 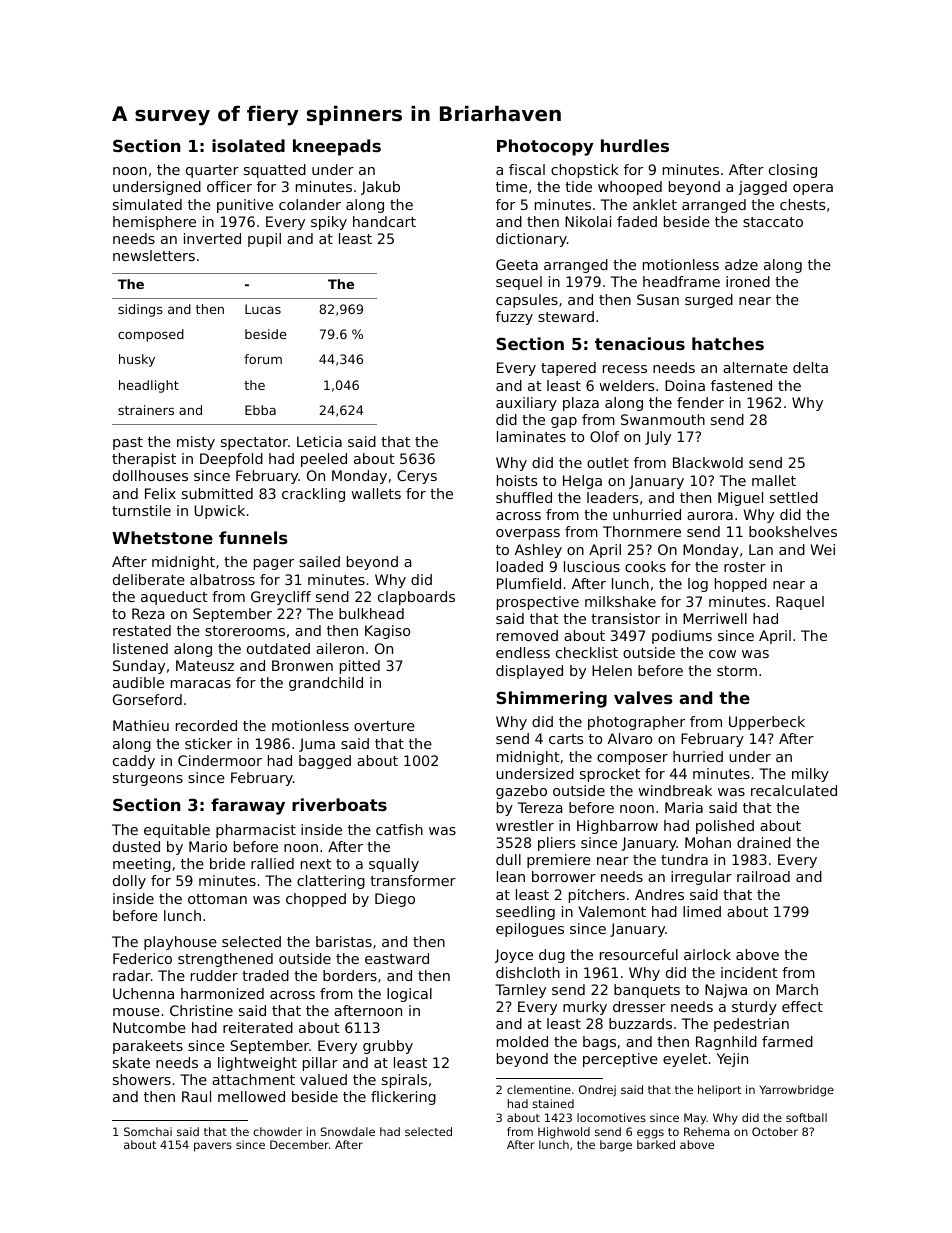 I want to click on closing, so click(x=793, y=171).
